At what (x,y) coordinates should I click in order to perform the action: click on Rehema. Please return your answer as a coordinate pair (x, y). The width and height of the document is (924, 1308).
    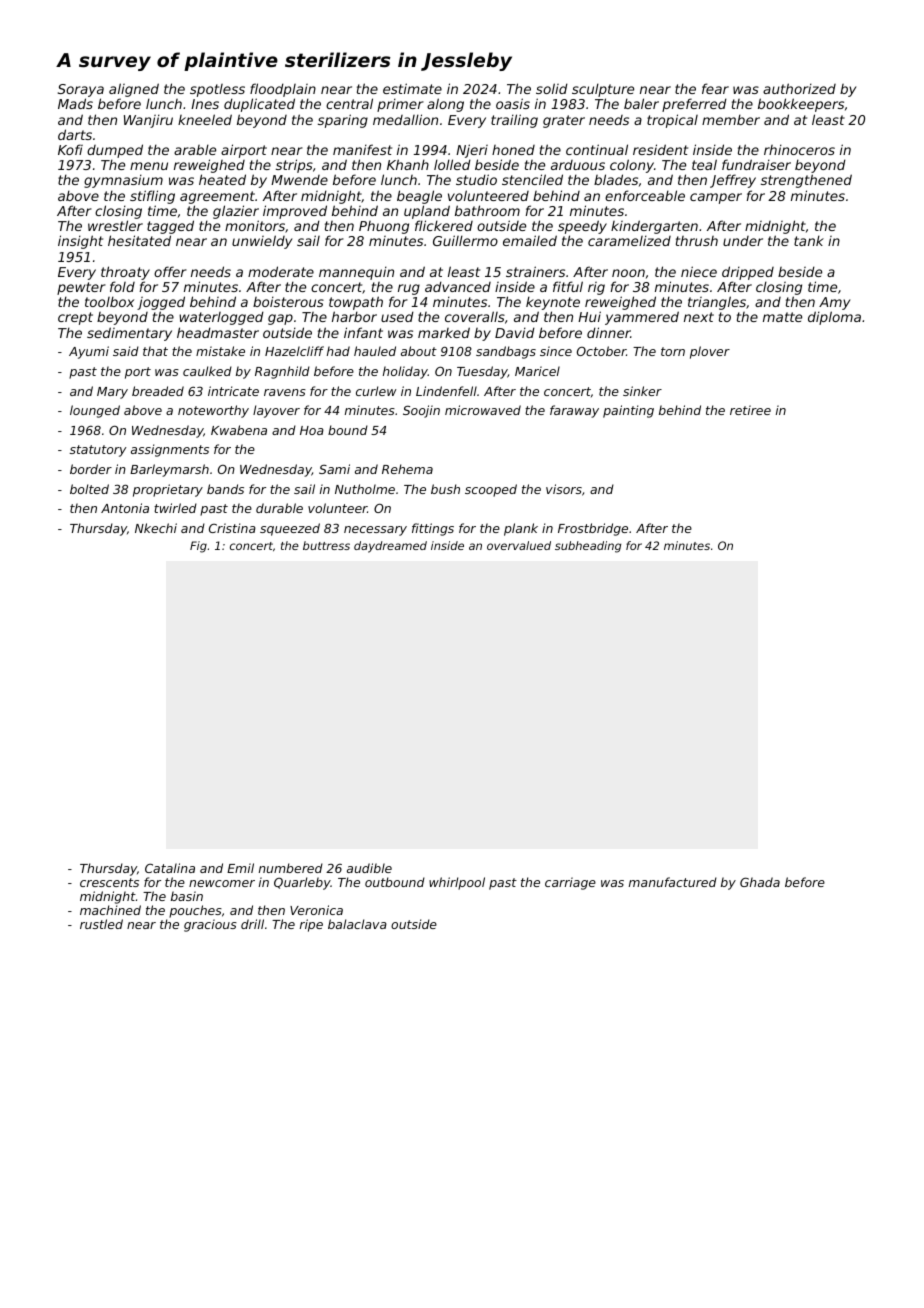
    Looking at the image, I should click on (407, 469).
